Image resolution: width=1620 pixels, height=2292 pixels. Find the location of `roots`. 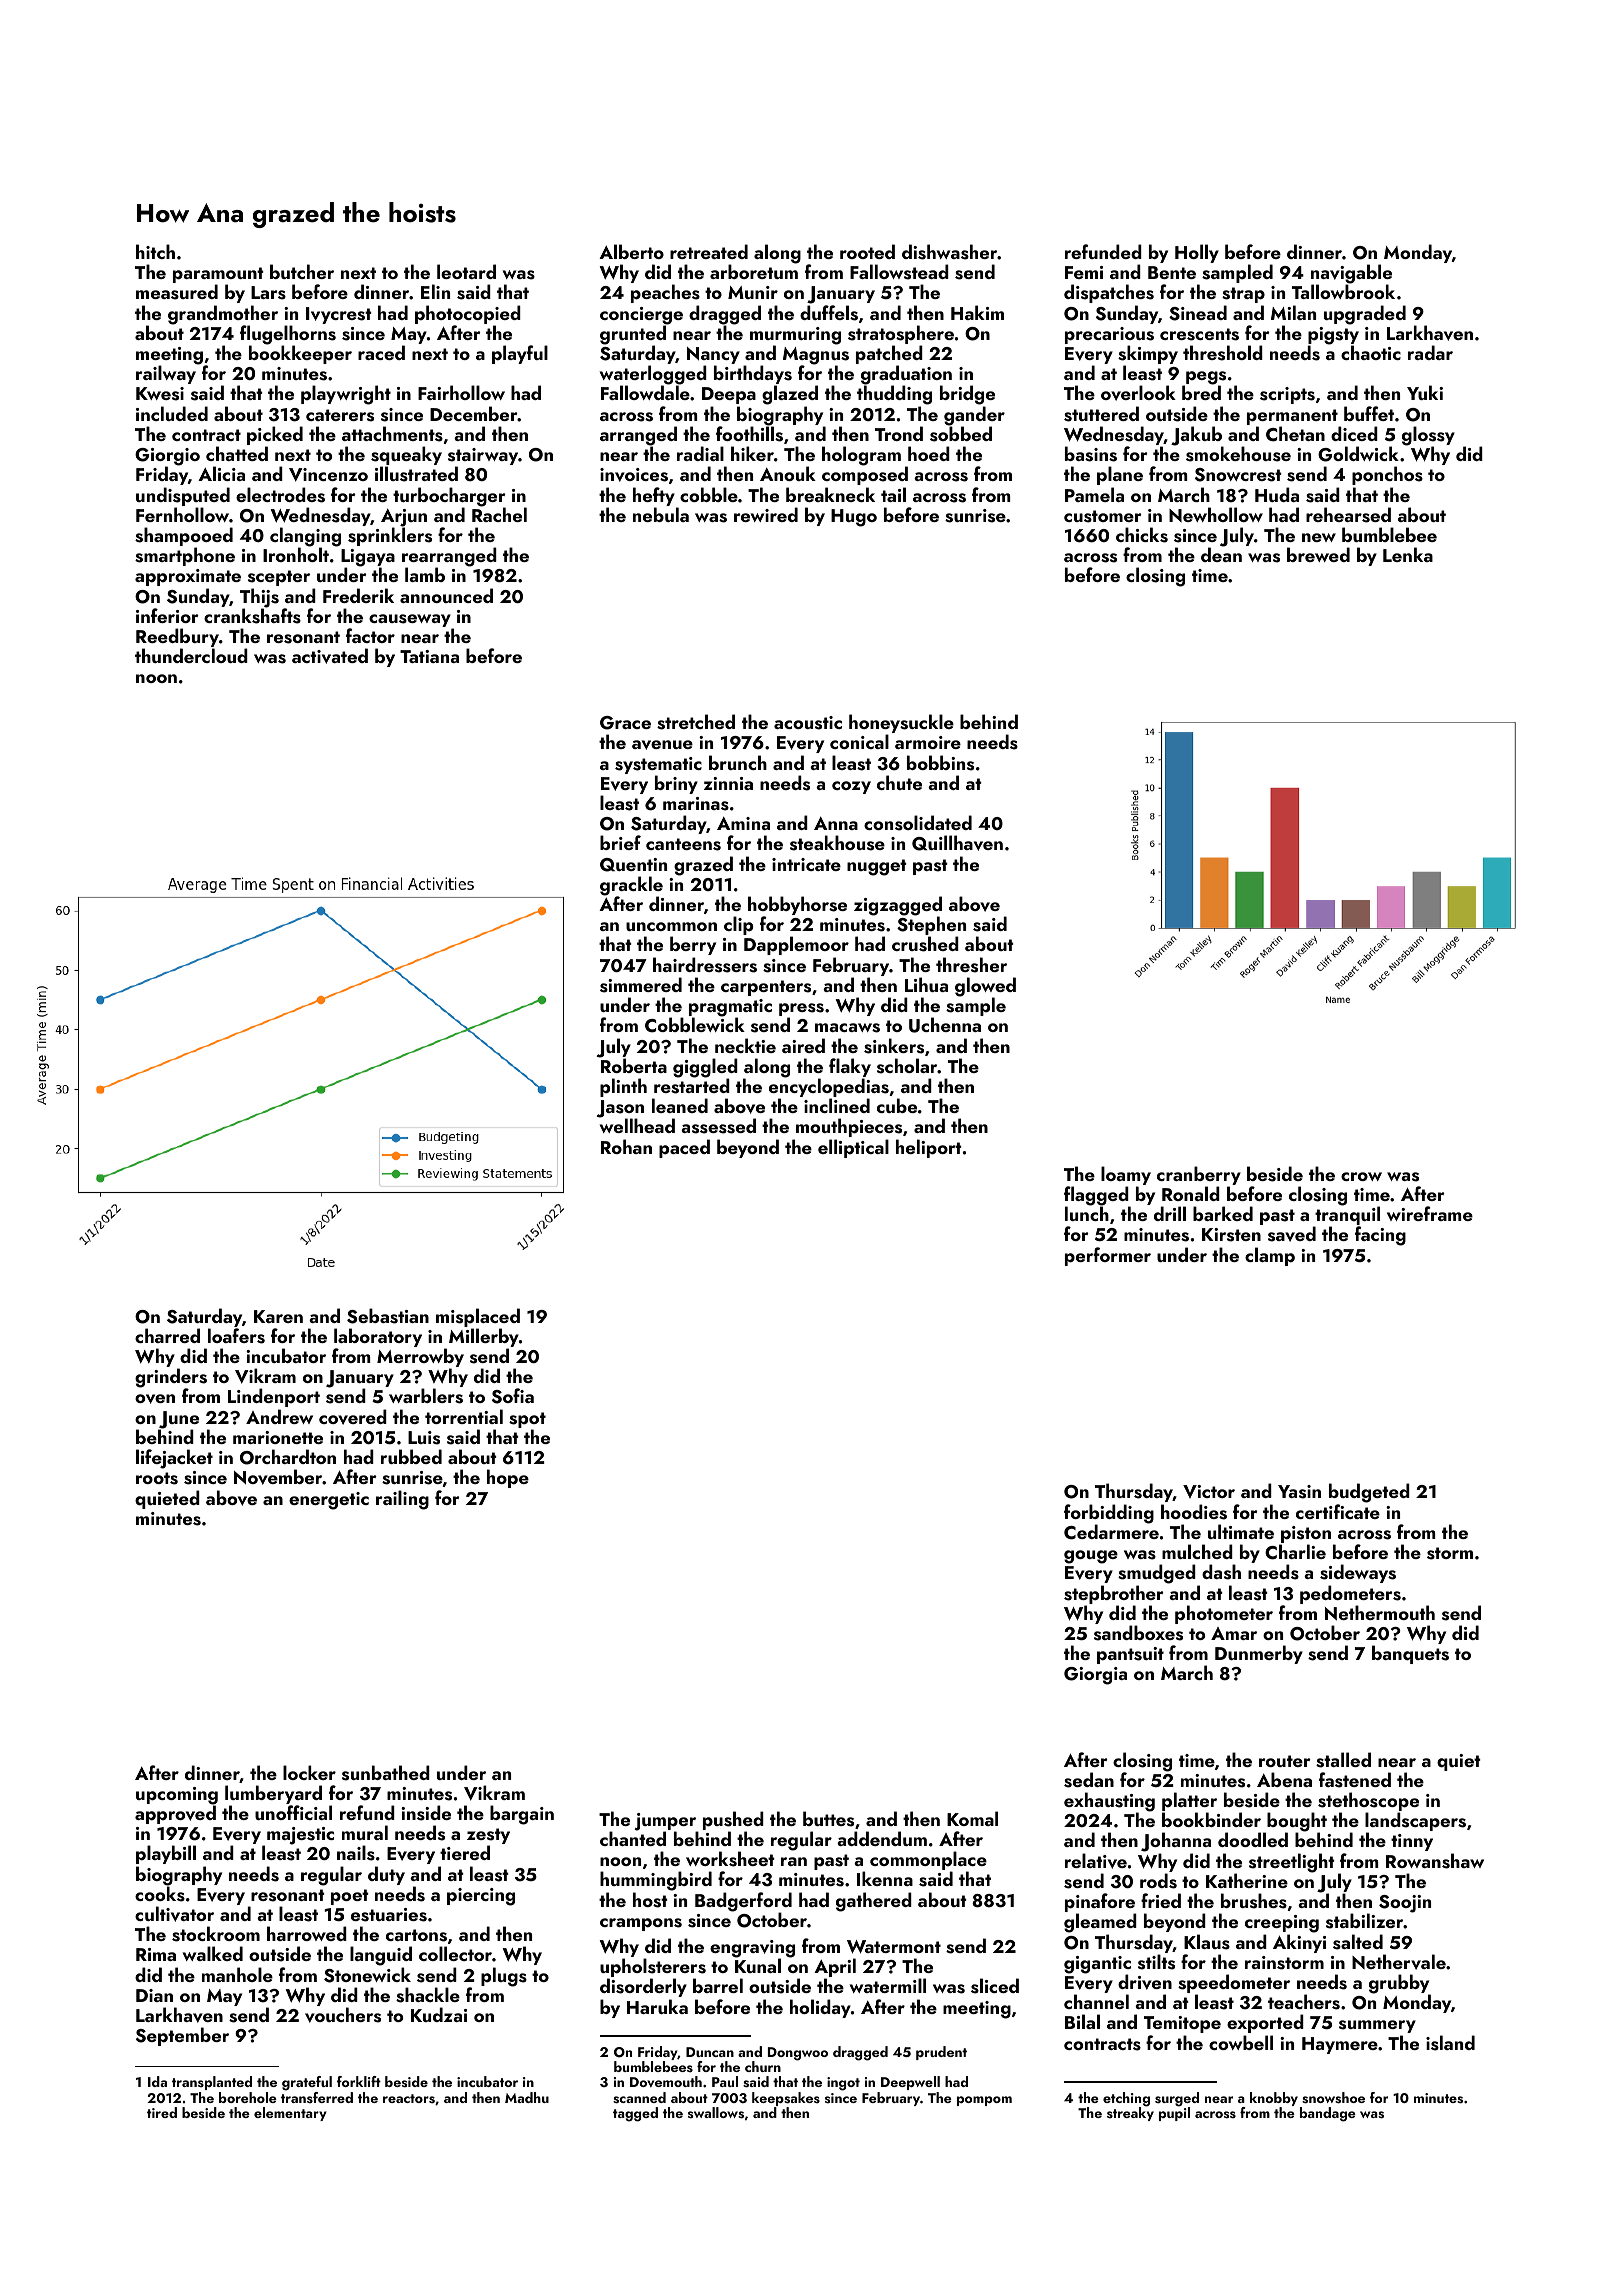

roots is located at coordinates (157, 1478).
